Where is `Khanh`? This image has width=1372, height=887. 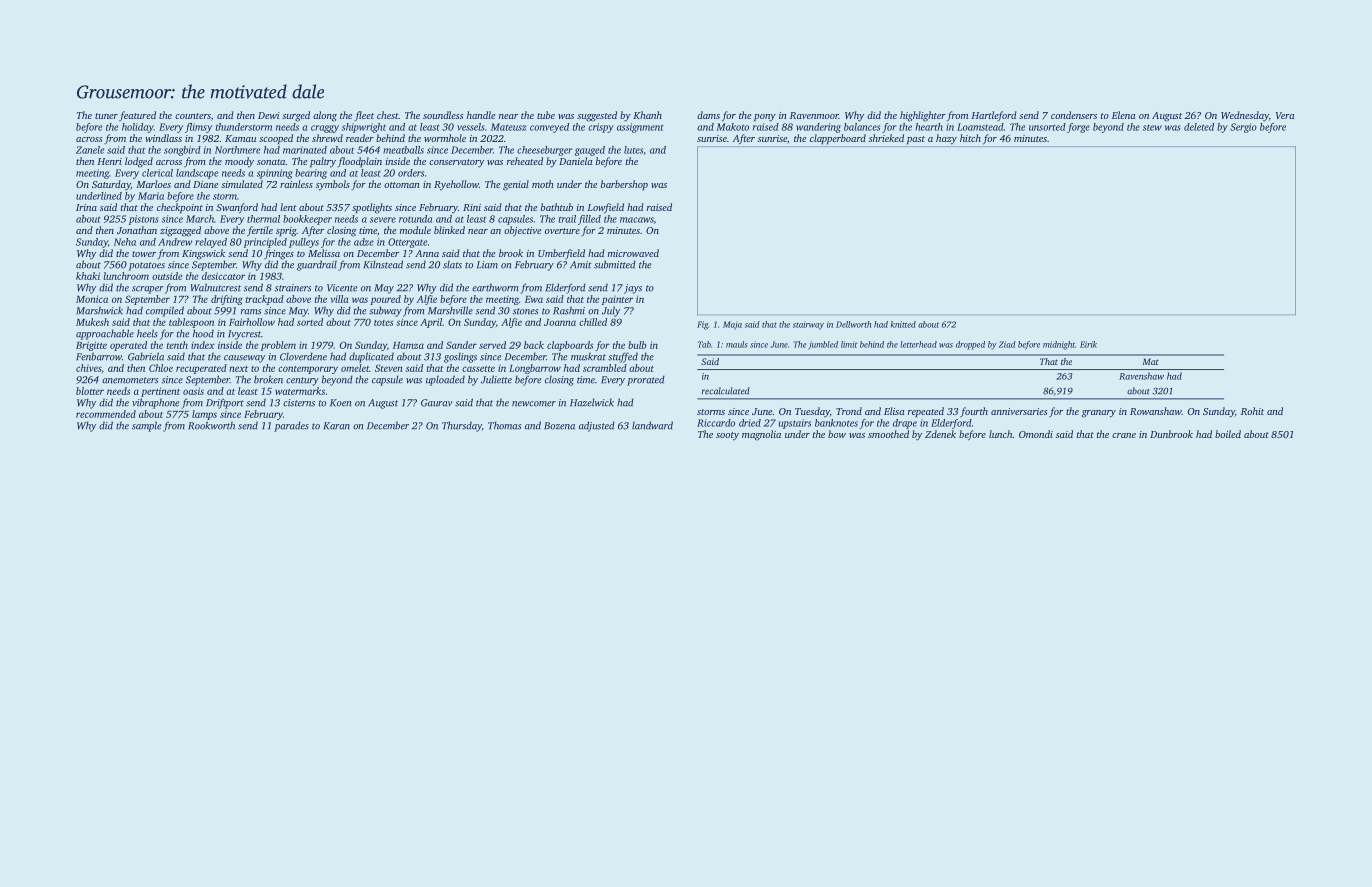
Khanh is located at coordinates (647, 115).
